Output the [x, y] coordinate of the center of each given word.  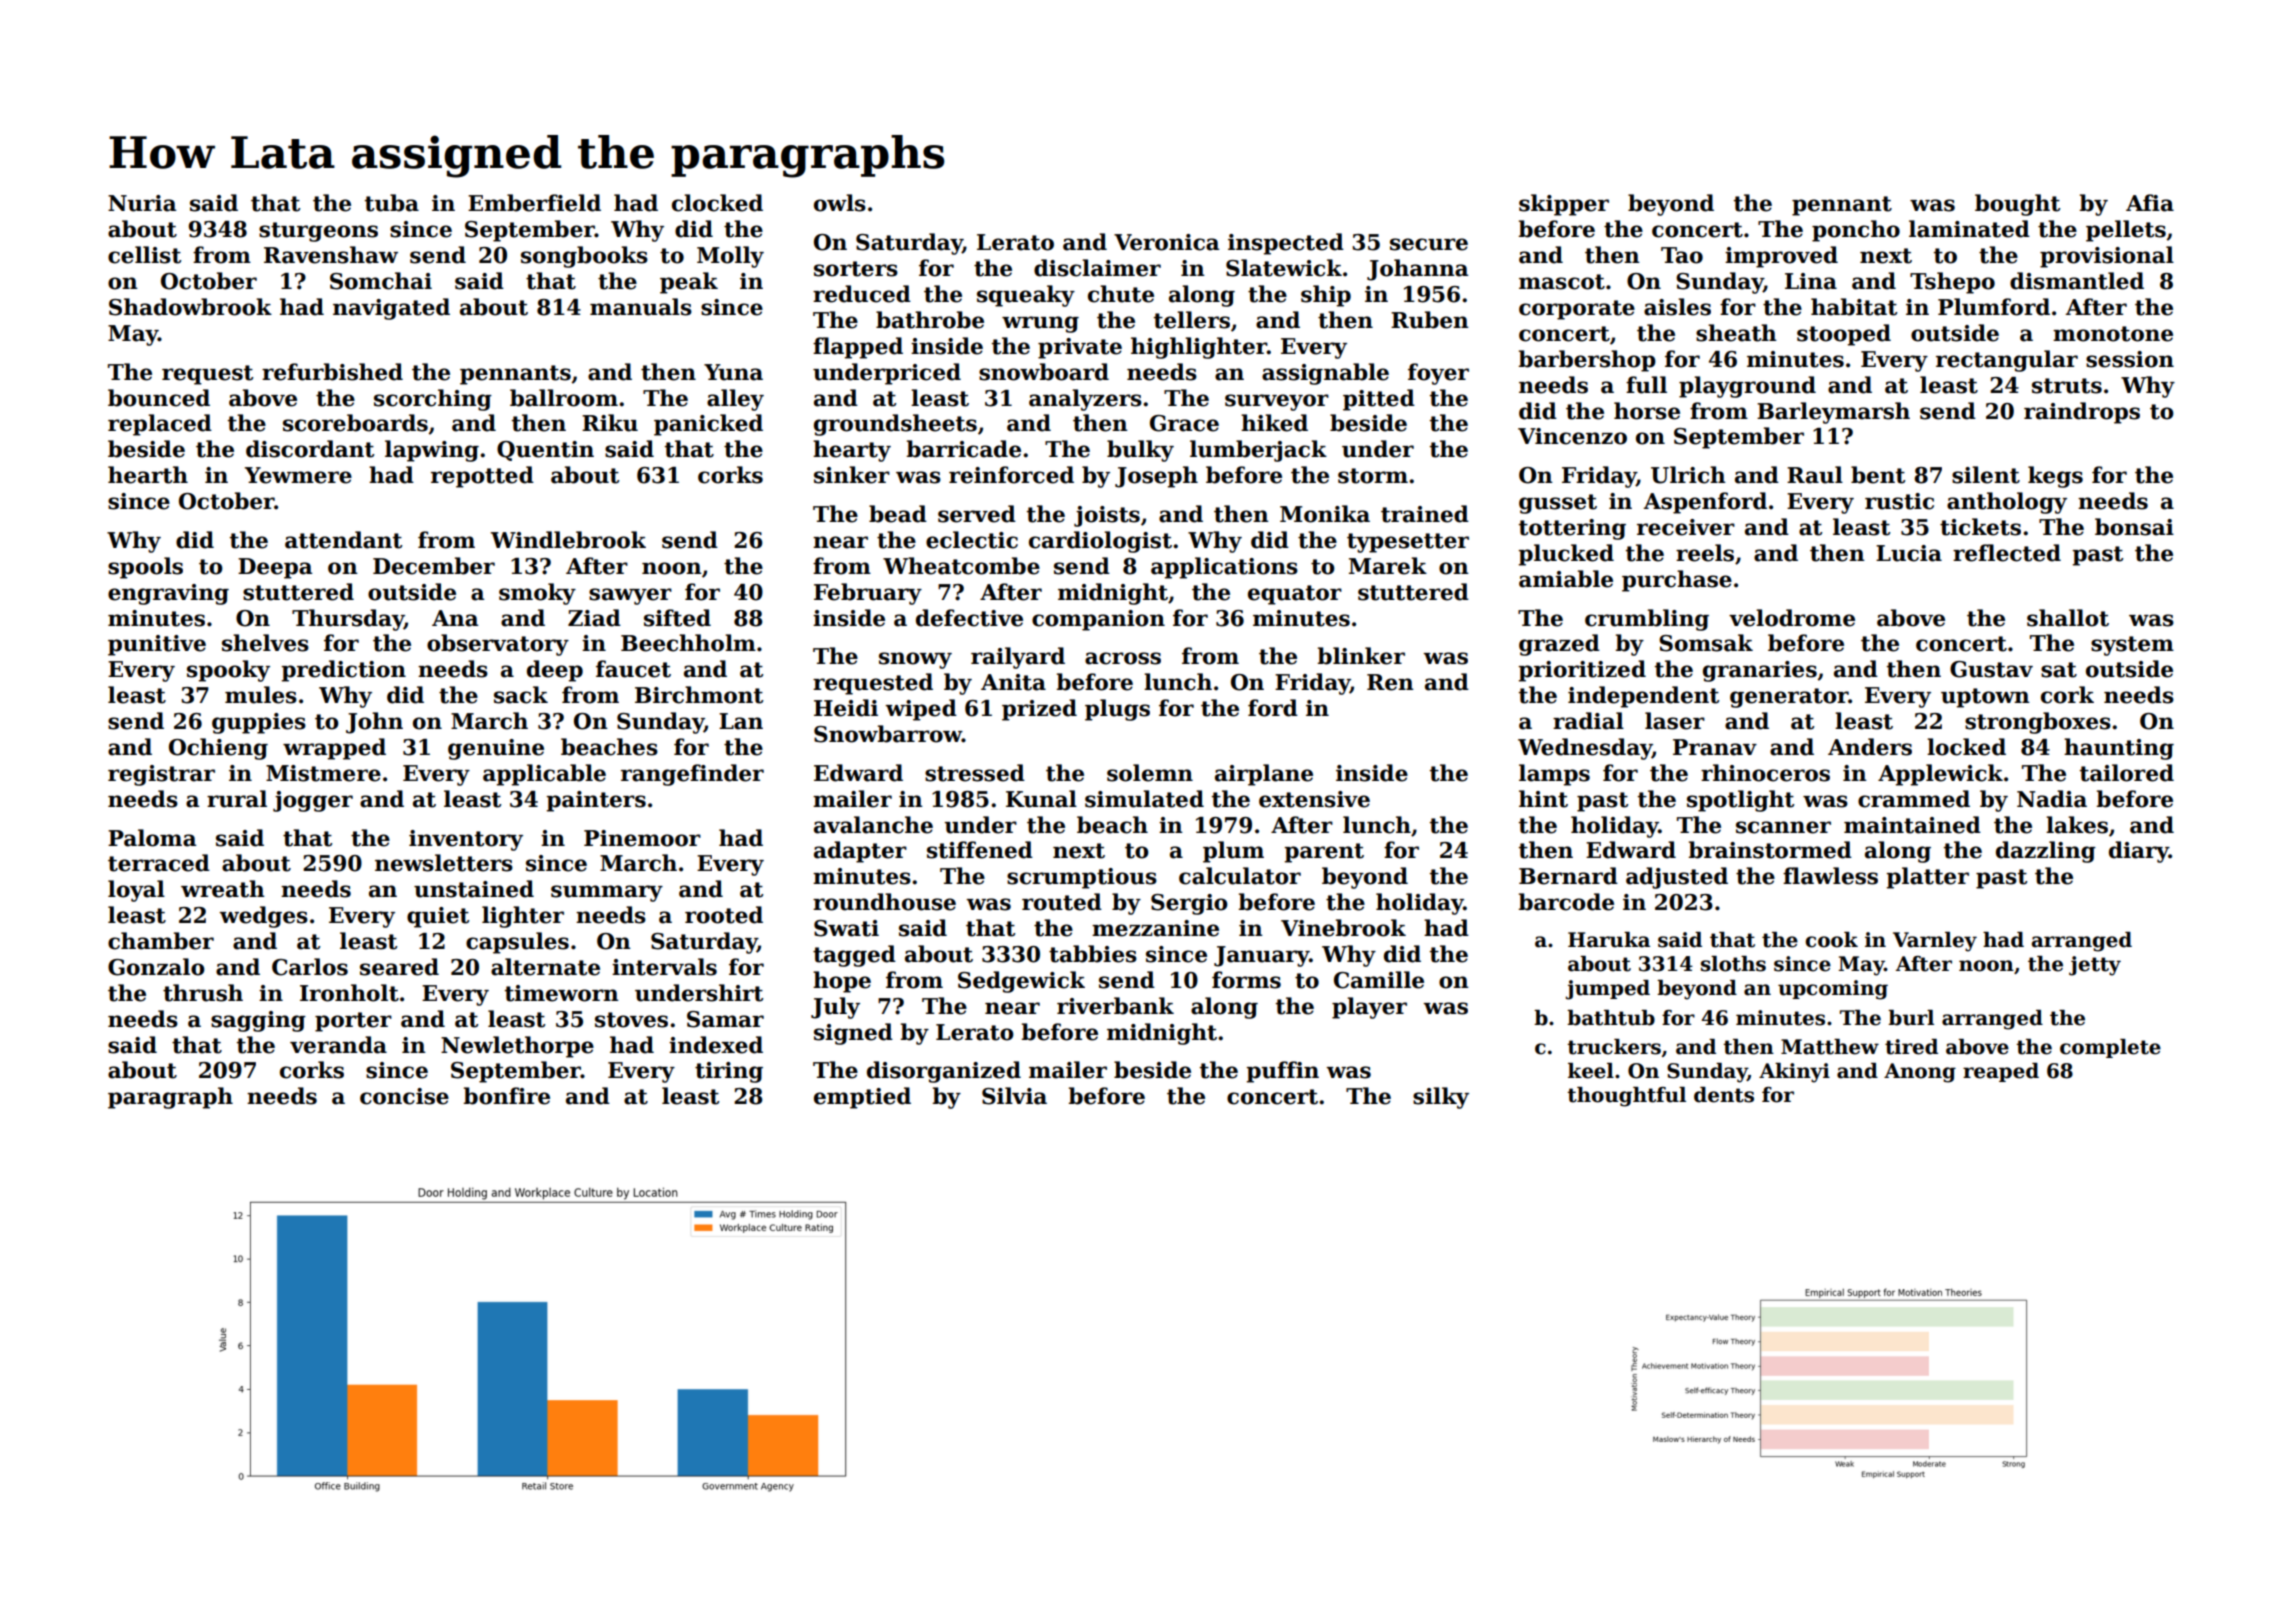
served [977, 514]
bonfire [506, 1096]
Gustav [1991, 669]
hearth [148, 475]
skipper [1564, 205]
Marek [1388, 566]
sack [521, 695]
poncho [1856, 231]
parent [1324, 853]
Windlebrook [568, 540]
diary [2139, 852]
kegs [2055, 477]
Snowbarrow [888, 734]
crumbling [1647, 620]
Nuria [142, 203]
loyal [136, 891]
